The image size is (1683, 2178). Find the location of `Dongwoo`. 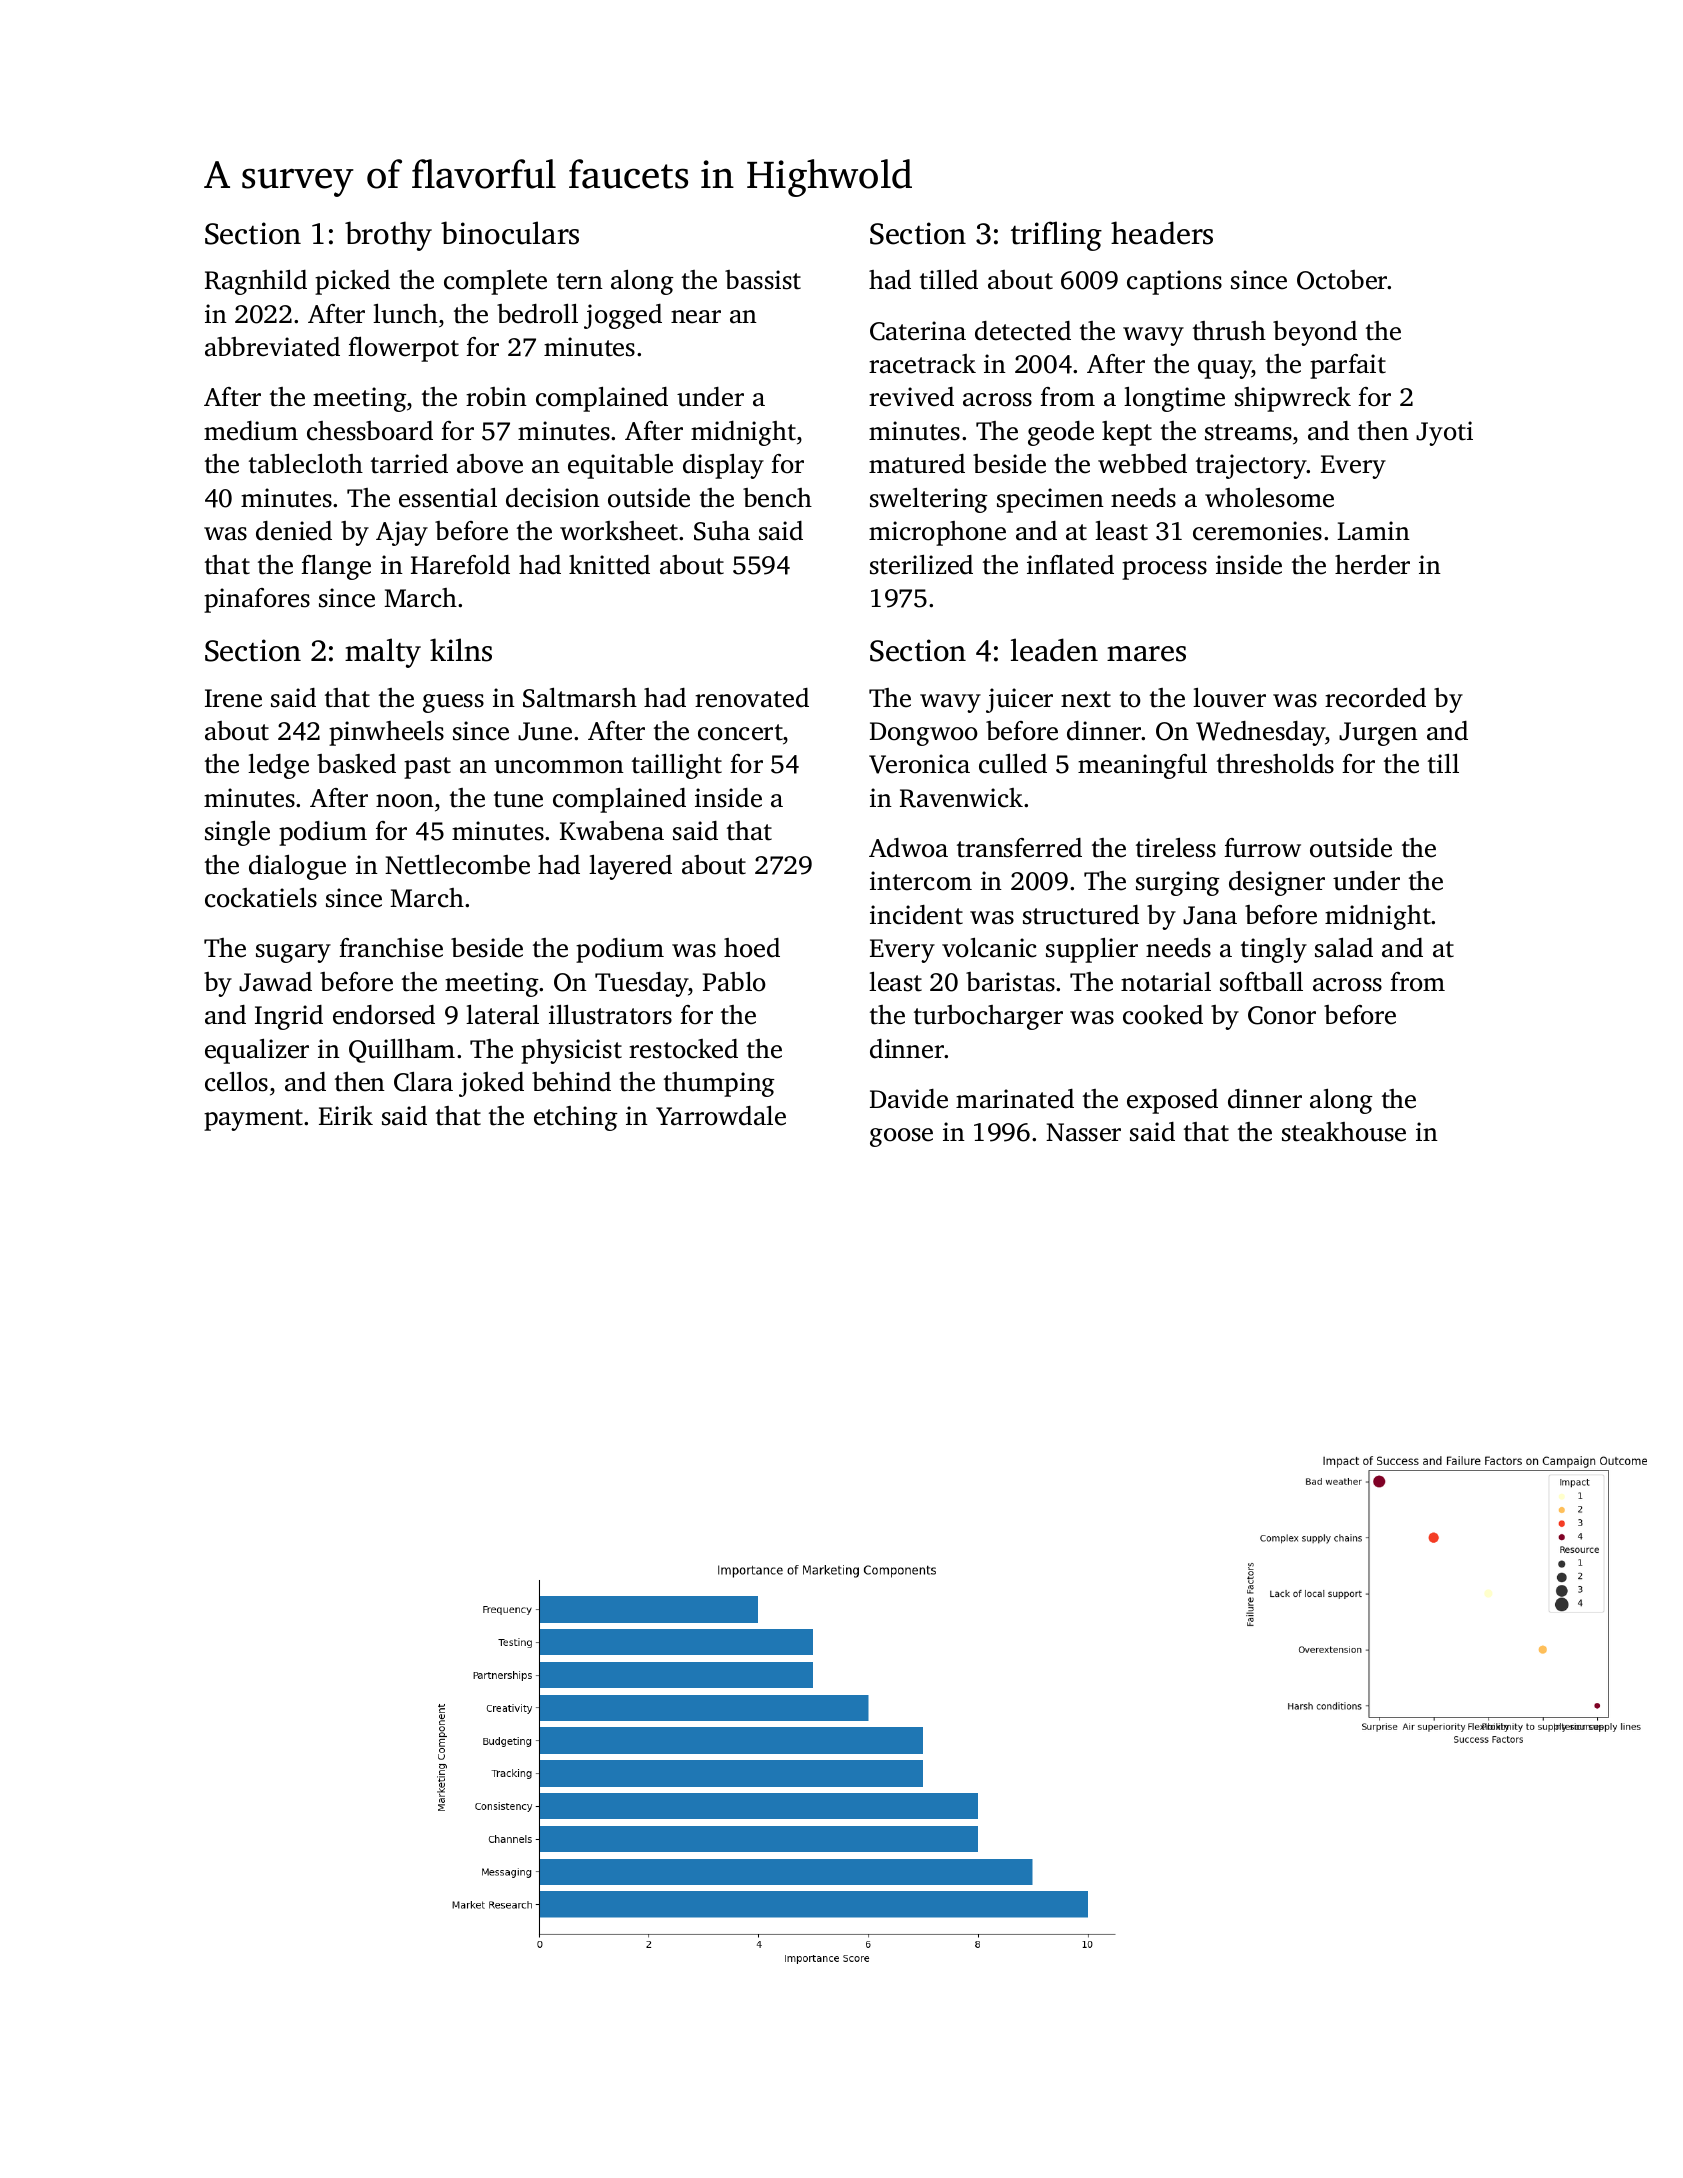

Dongwoo is located at coordinates (924, 734).
